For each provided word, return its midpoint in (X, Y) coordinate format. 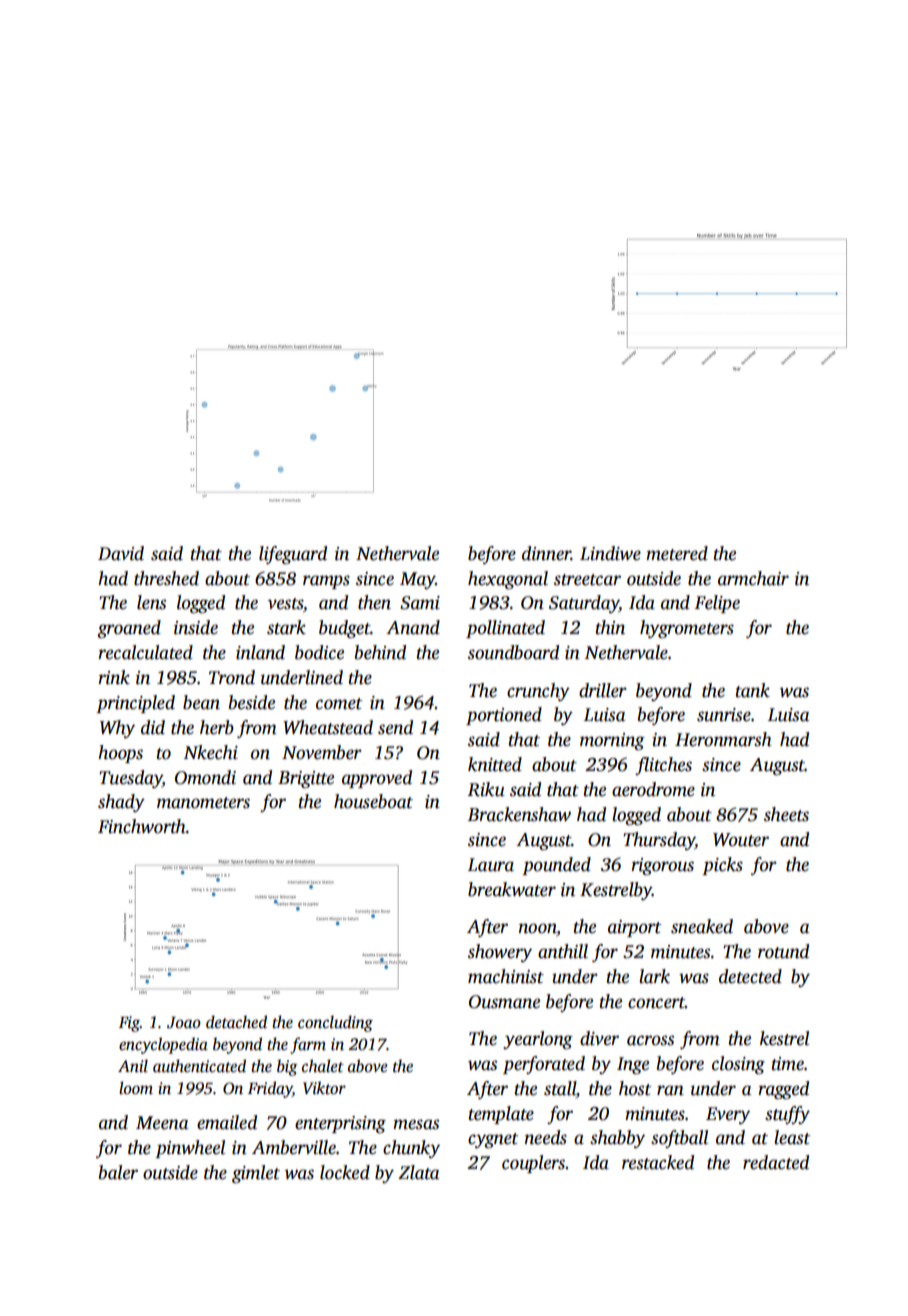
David (121, 553)
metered (677, 553)
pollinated (505, 629)
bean (201, 702)
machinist (506, 976)
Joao (184, 1023)
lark (654, 976)
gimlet (256, 1174)
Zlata (419, 1172)
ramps (326, 582)
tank (753, 690)
